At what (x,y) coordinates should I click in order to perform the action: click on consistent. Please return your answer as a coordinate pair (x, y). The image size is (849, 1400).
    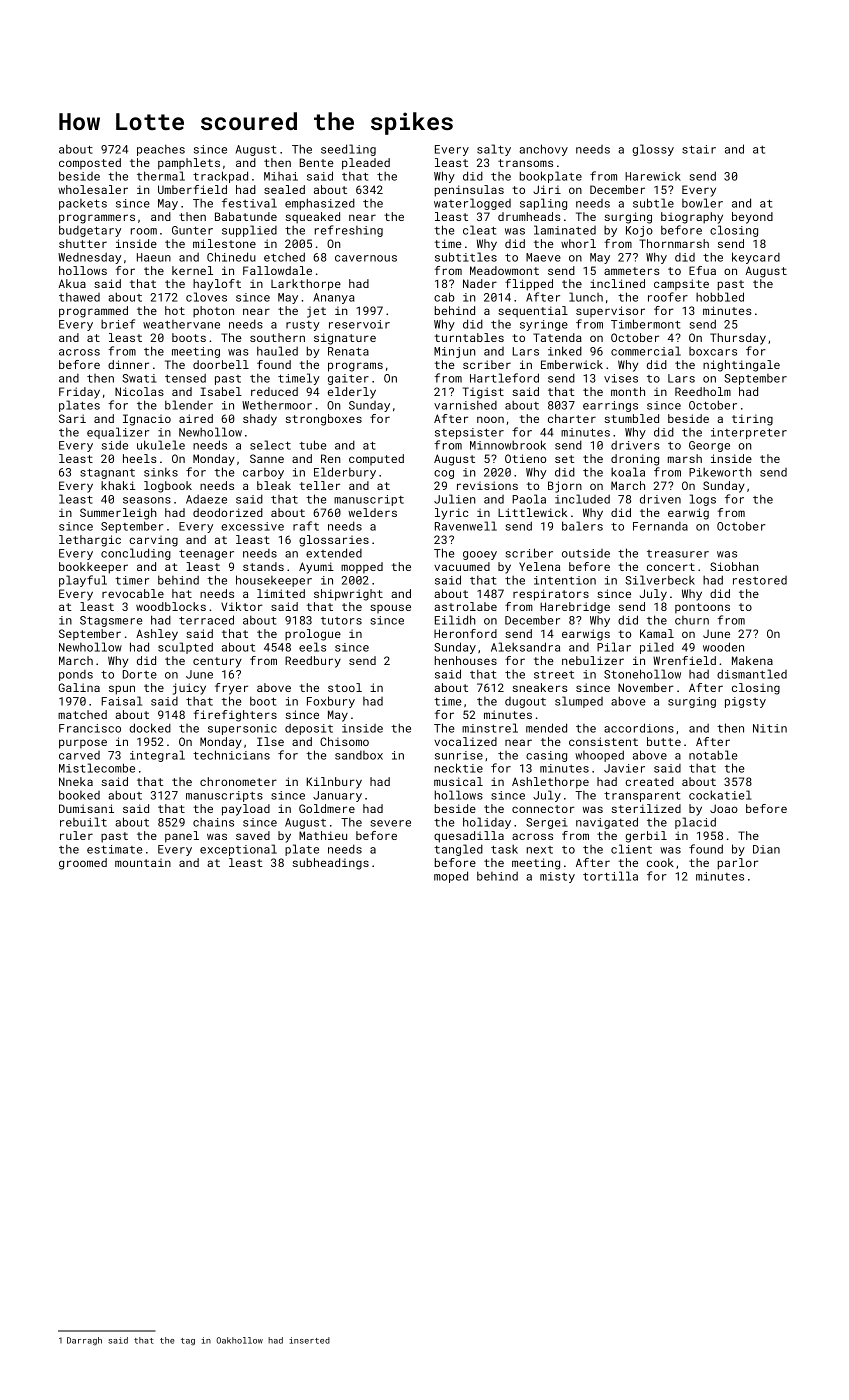
    Looking at the image, I should click on (603, 741).
